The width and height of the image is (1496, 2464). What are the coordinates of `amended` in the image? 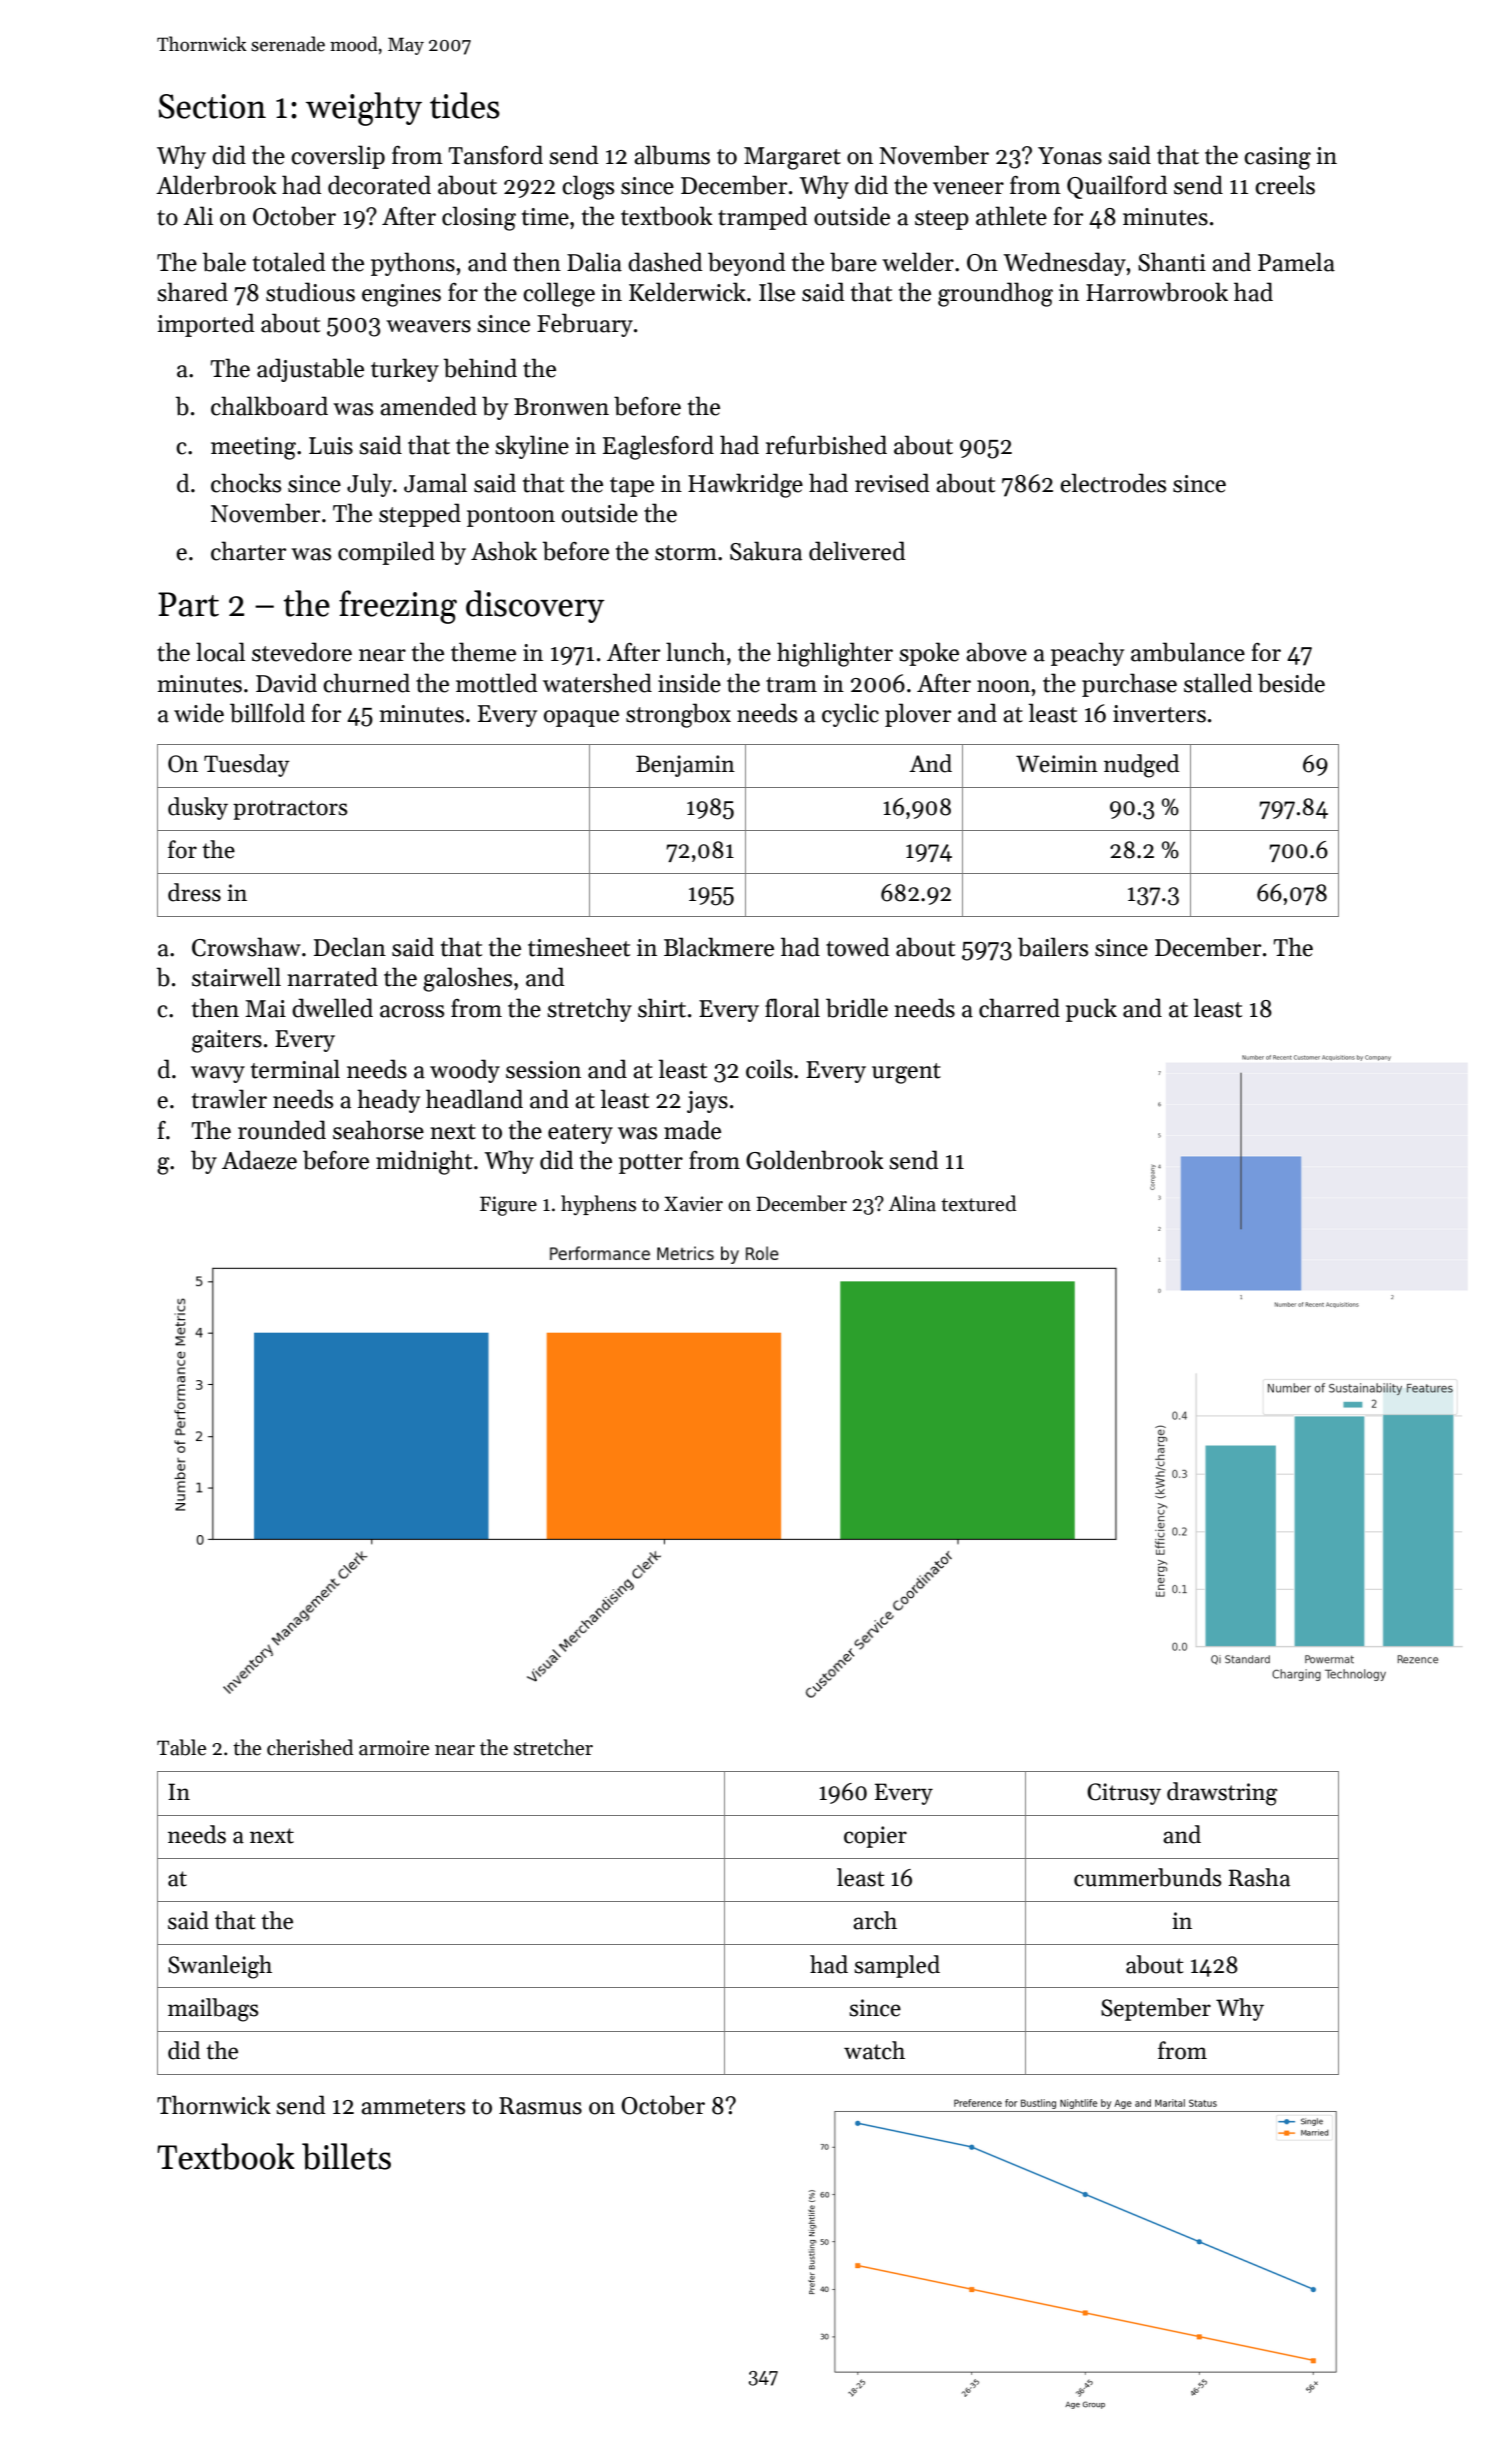 It's located at (428, 406).
